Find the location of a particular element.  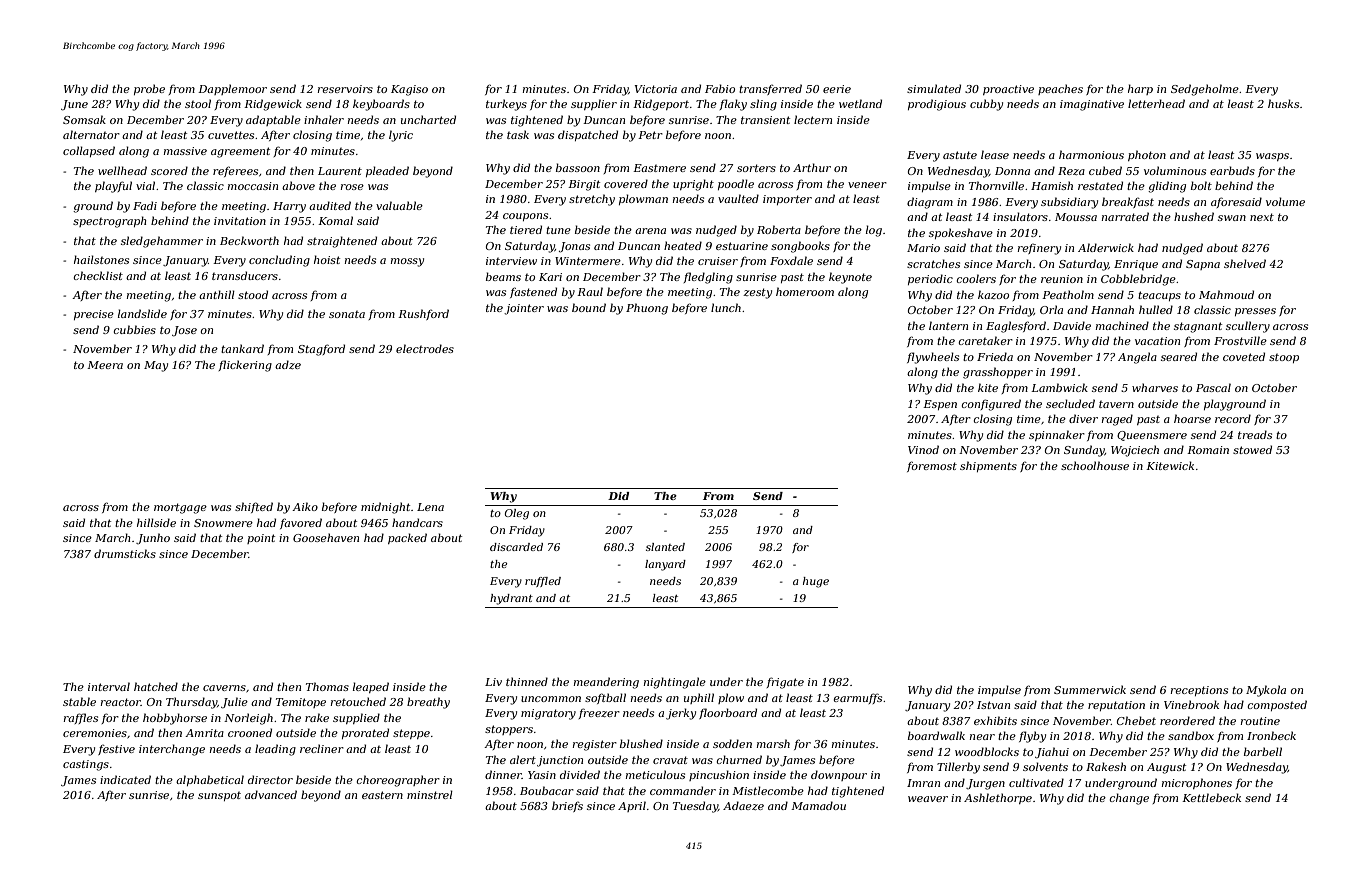

husks is located at coordinates (1283, 103).
